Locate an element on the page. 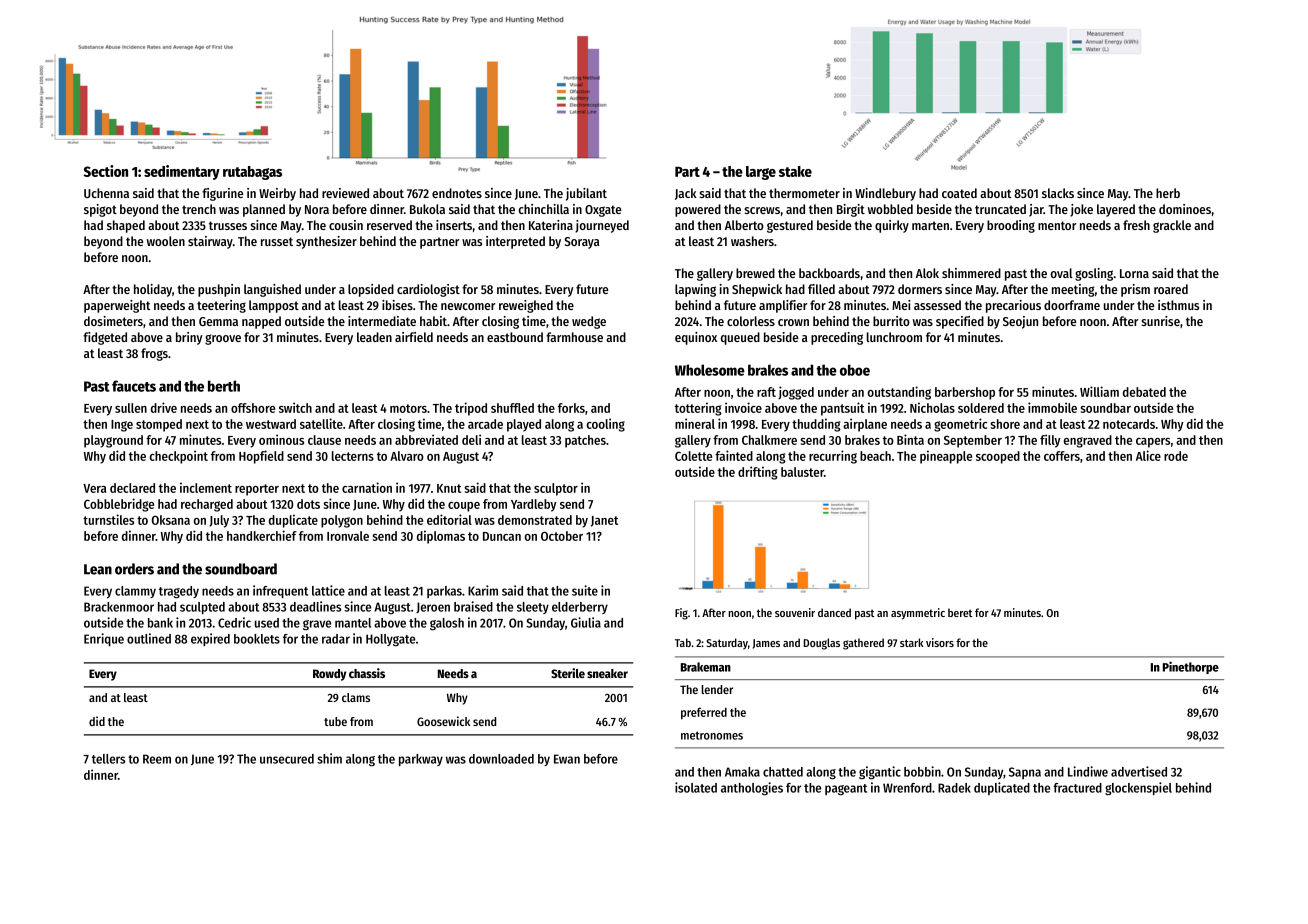 The height and width of the document is (924, 1308). Sapna is located at coordinates (1025, 773).
